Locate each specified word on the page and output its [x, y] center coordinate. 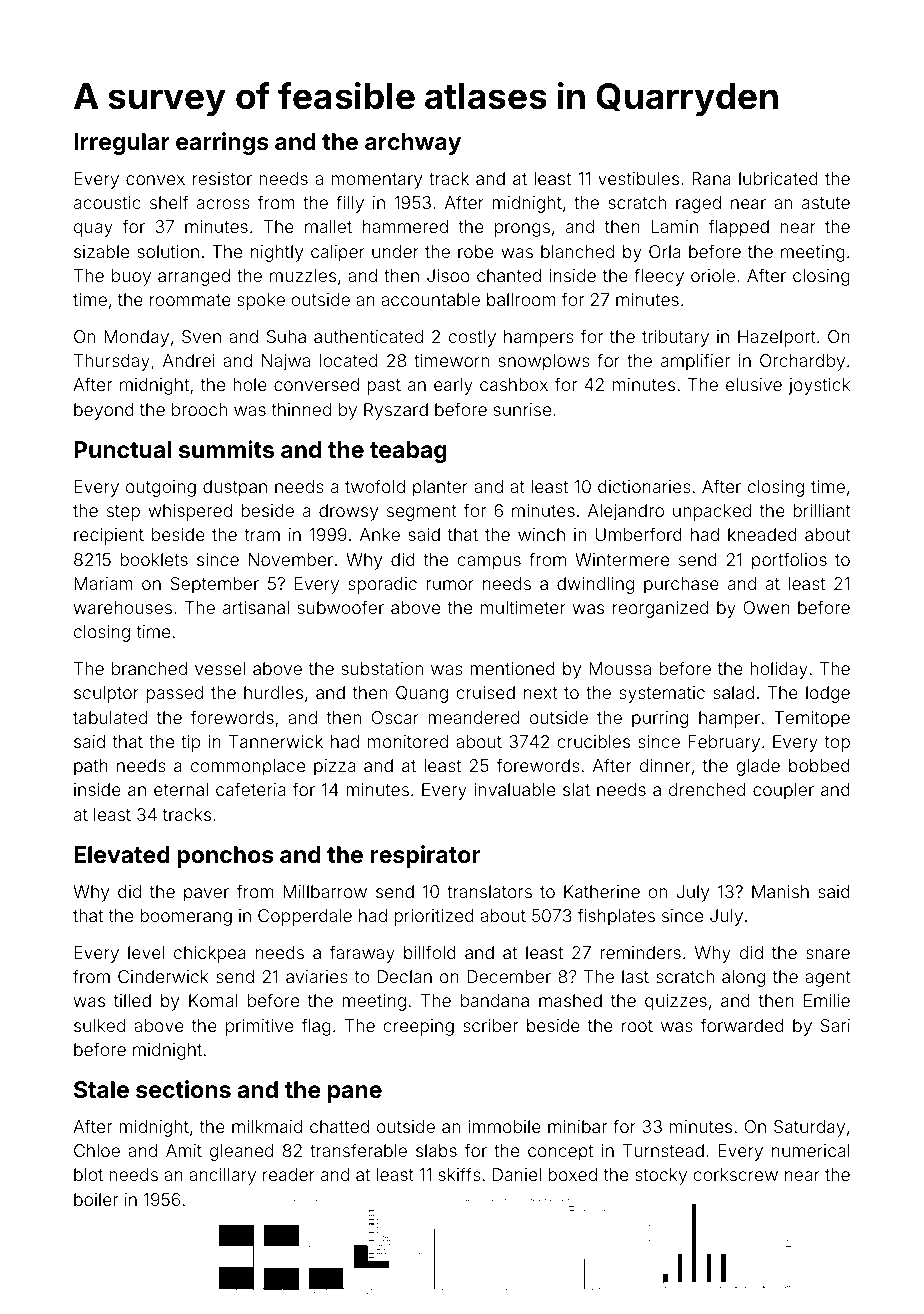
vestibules [638, 178]
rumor [450, 585]
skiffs [460, 1174]
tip [190, 743]
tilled [132, 1000]
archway [413, 144]
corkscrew [735, 1174]
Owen [766, 607]
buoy [131, 277]
